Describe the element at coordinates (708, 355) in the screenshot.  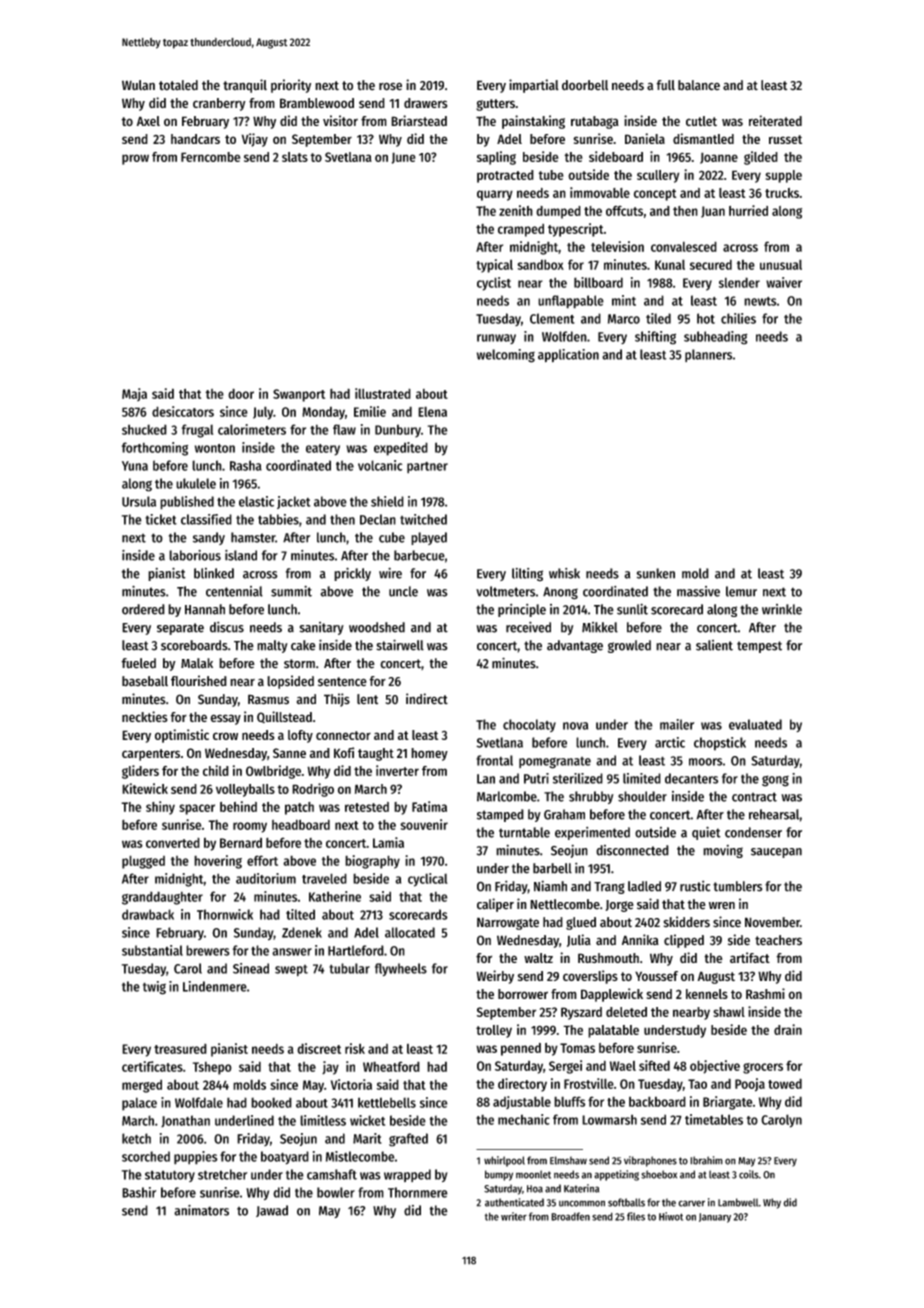
I see `planners` at that location.
